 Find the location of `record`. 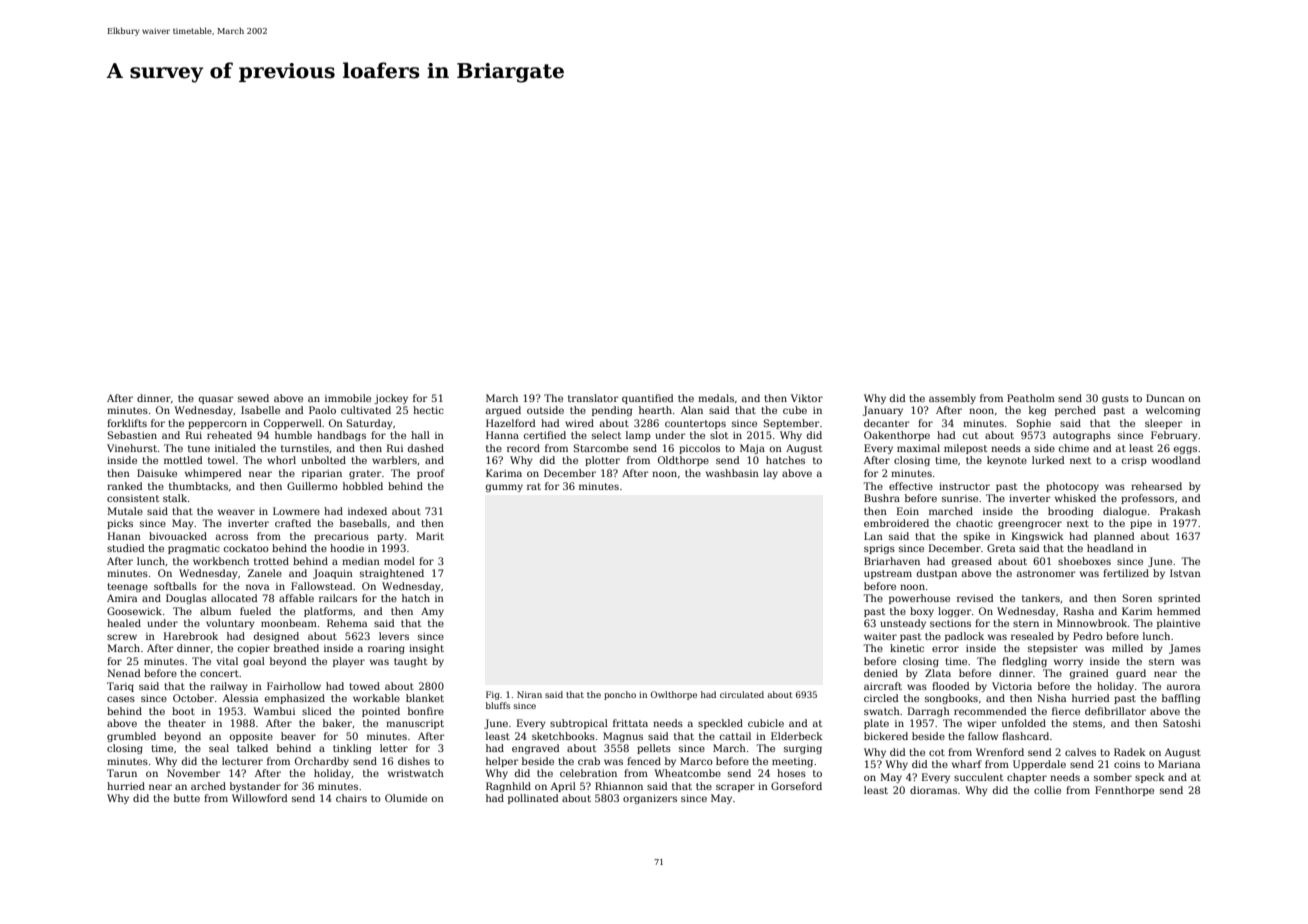

record is located at coordinates (523, 448).
